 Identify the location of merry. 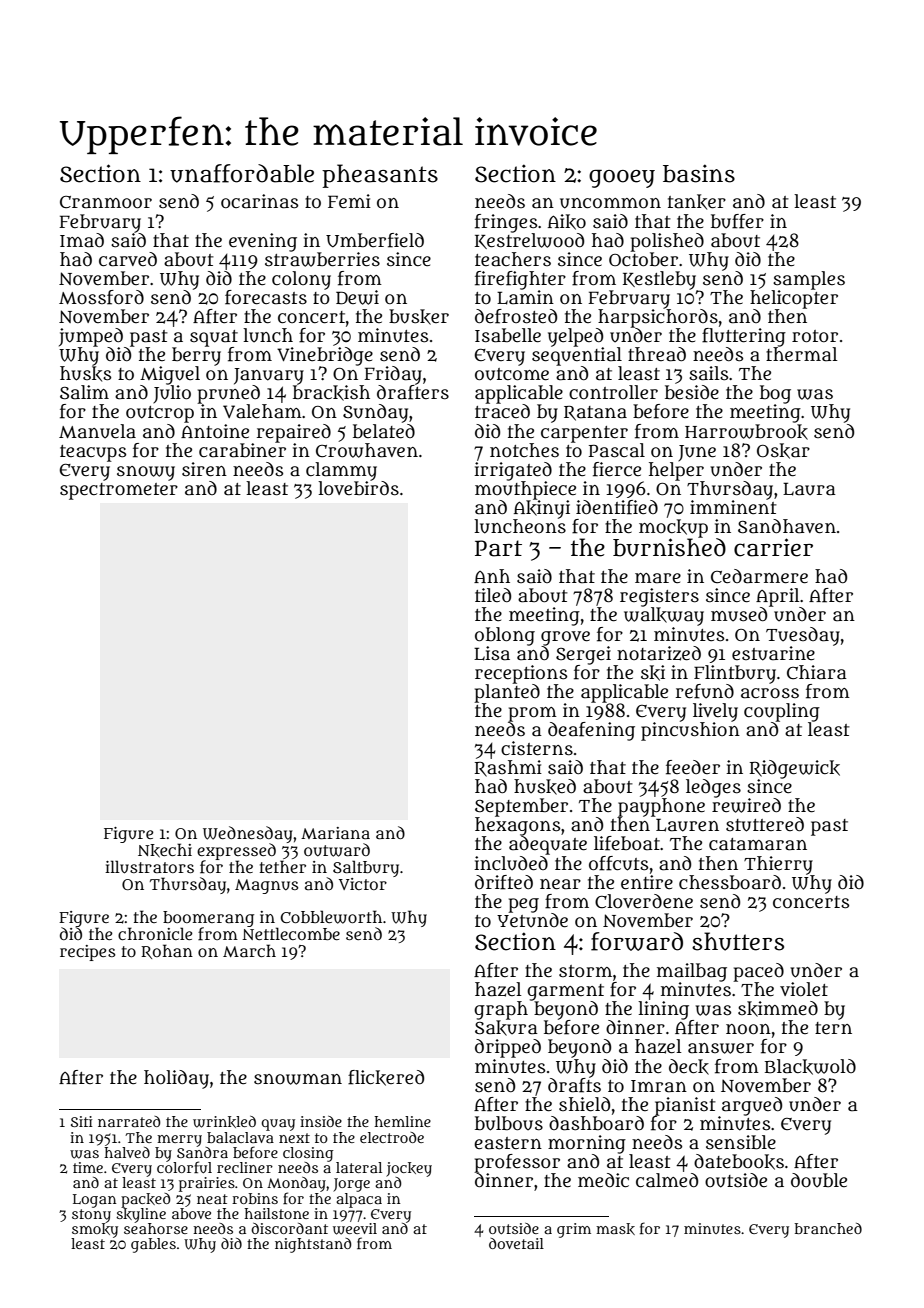
(179, 1140).
